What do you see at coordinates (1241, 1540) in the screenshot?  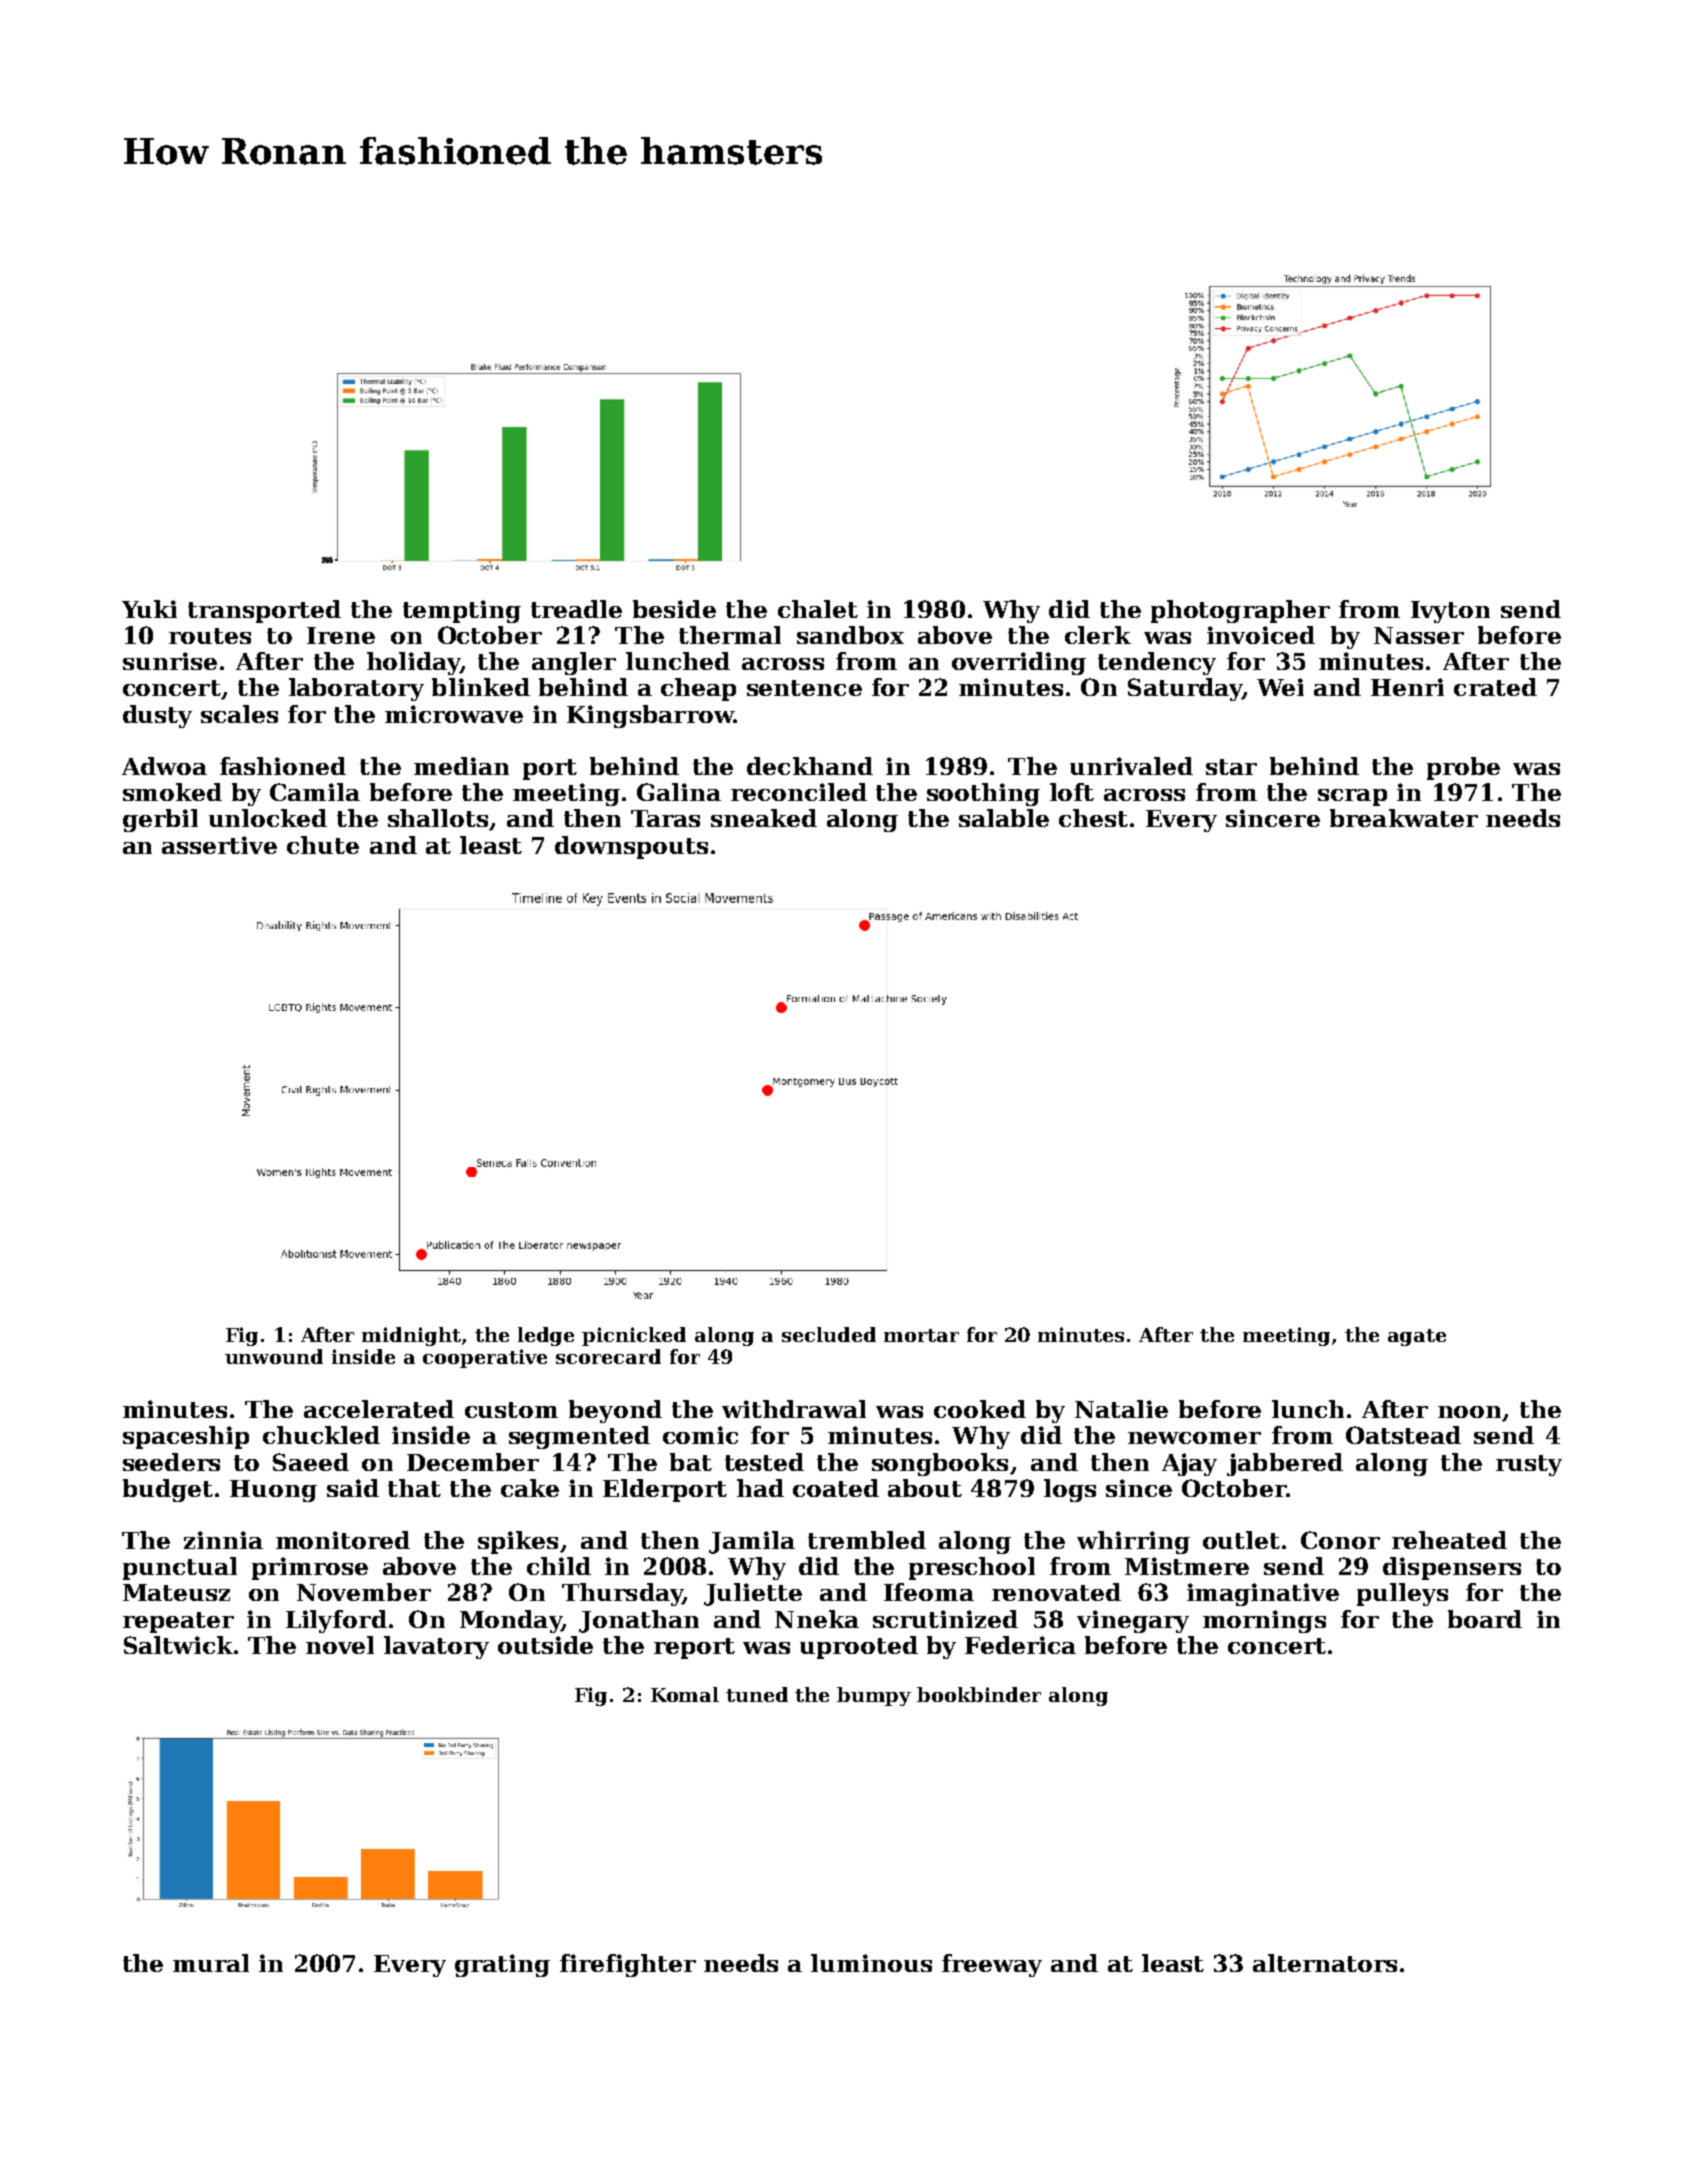 I see `outlet` at bounding box center [1241, 1540].
